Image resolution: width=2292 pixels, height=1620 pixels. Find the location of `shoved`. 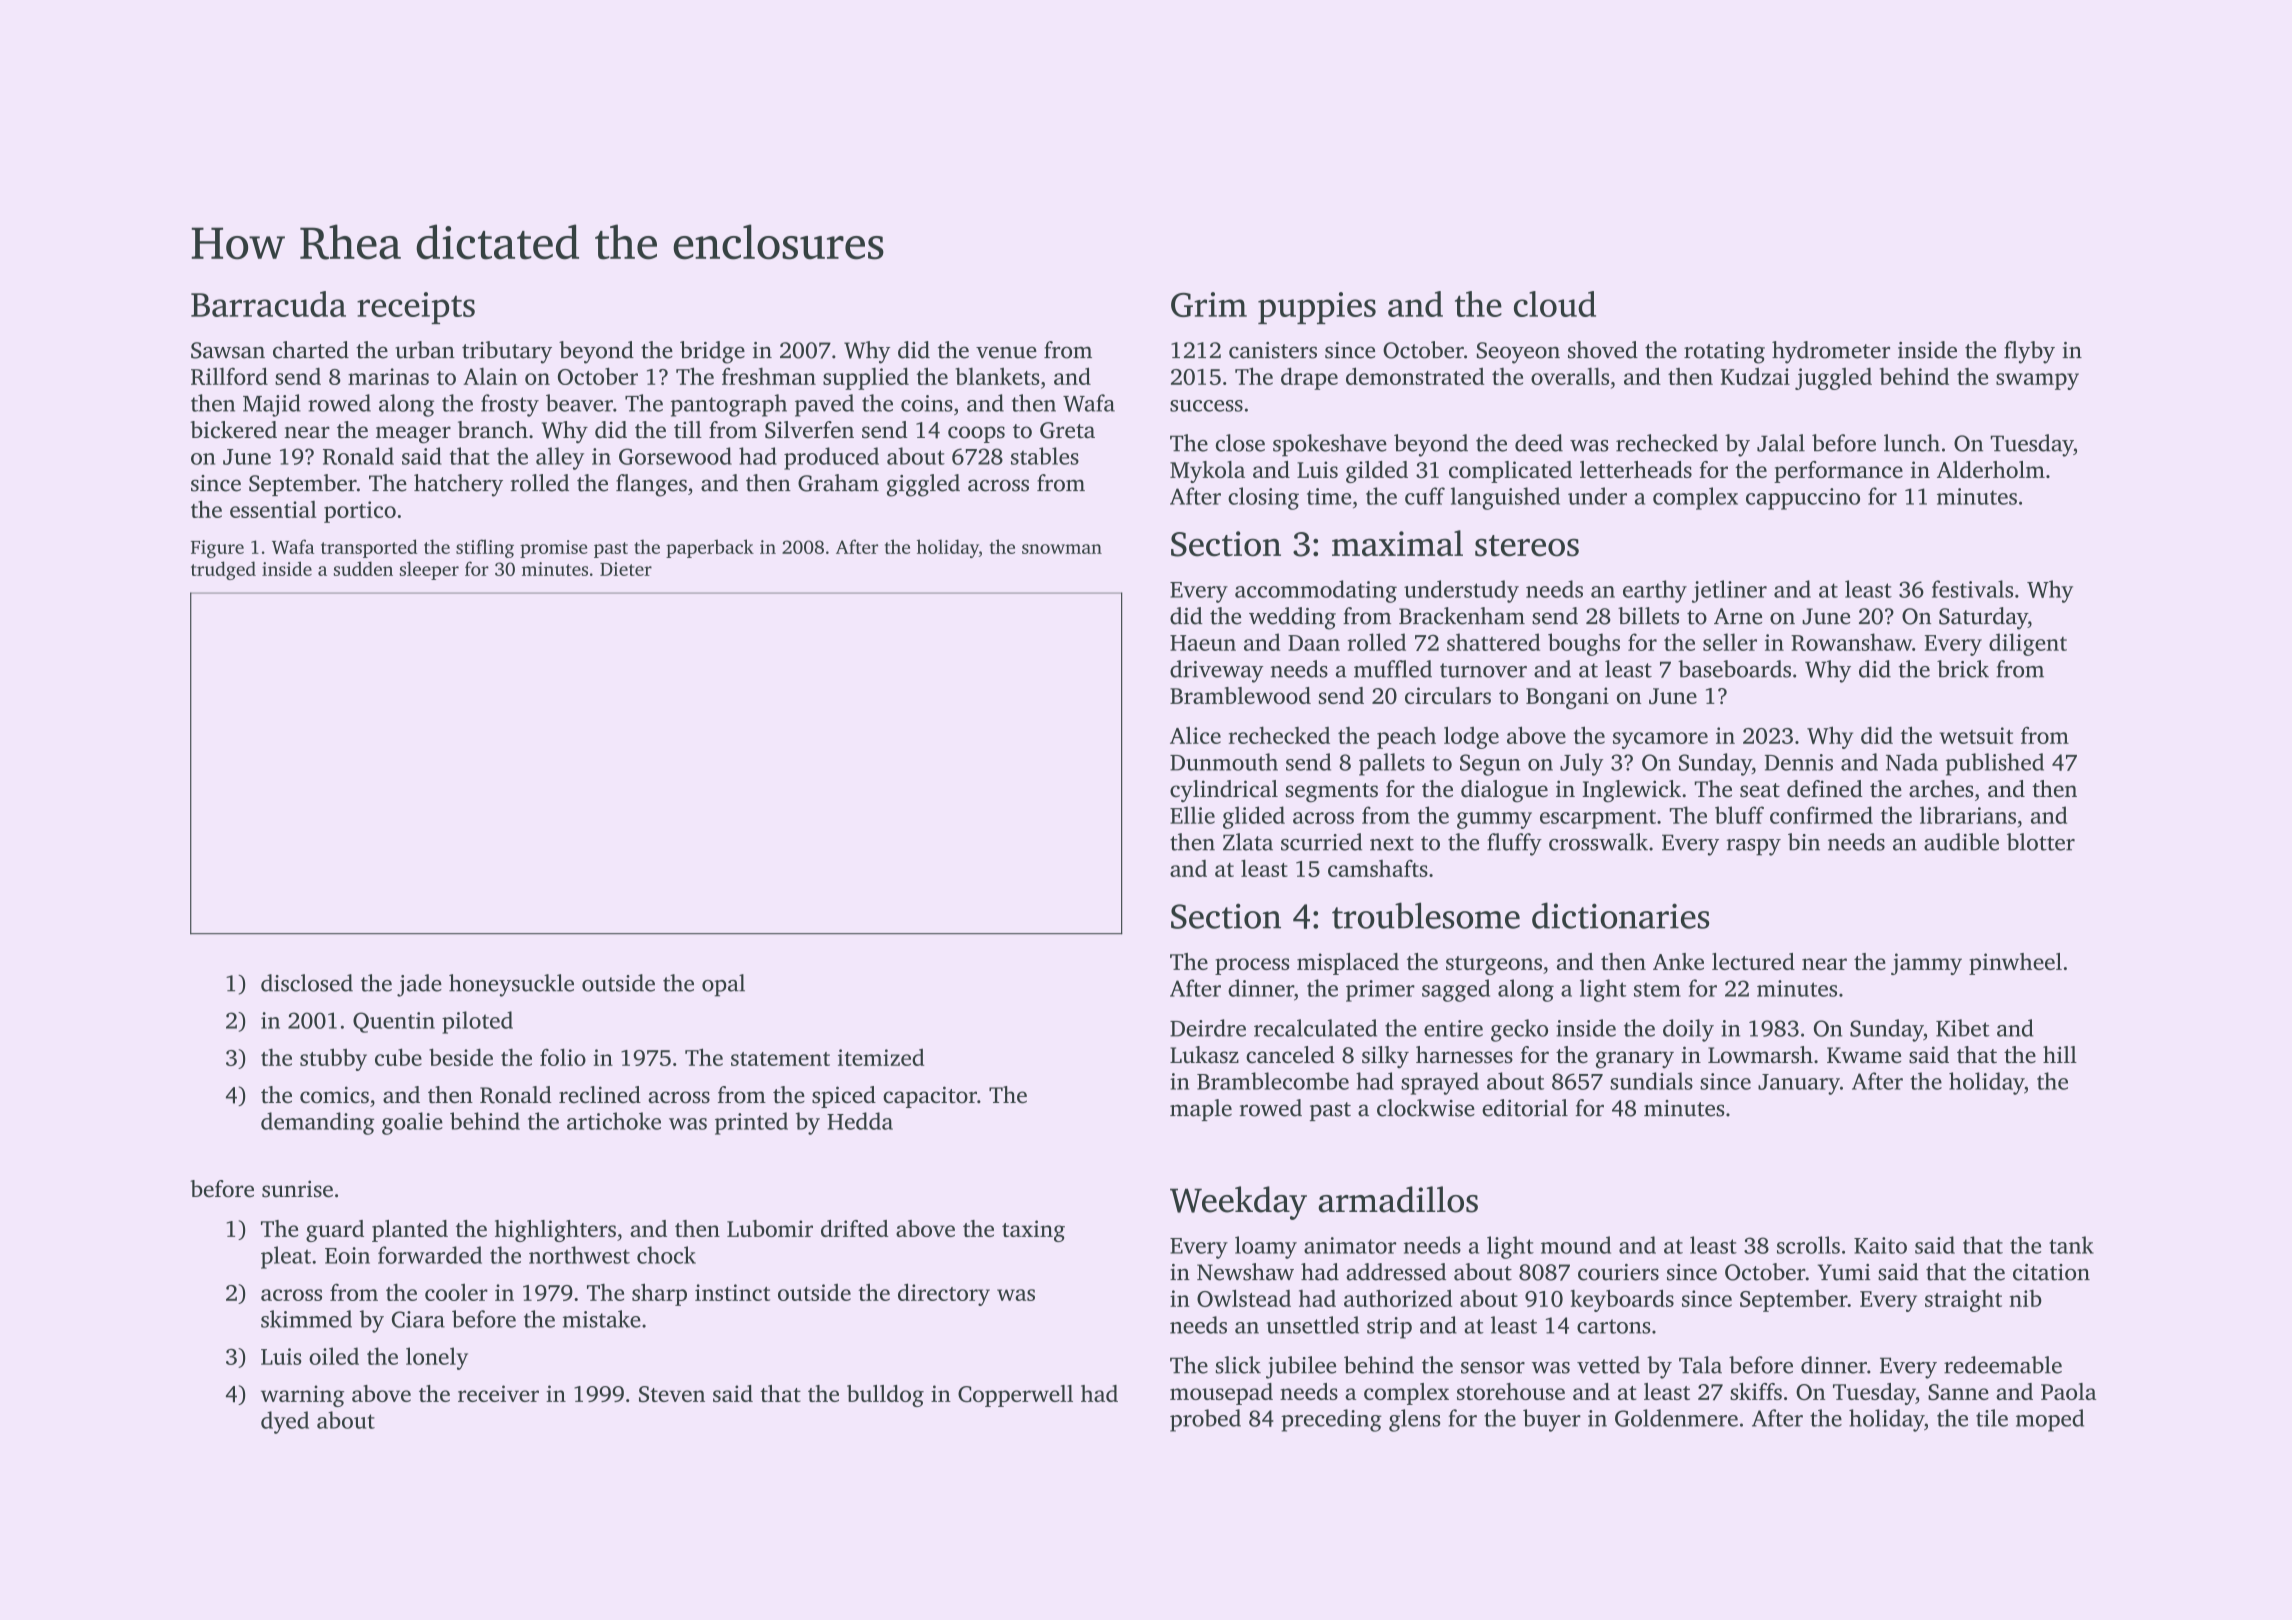

shoved is located at coordinates (1603, 350).
